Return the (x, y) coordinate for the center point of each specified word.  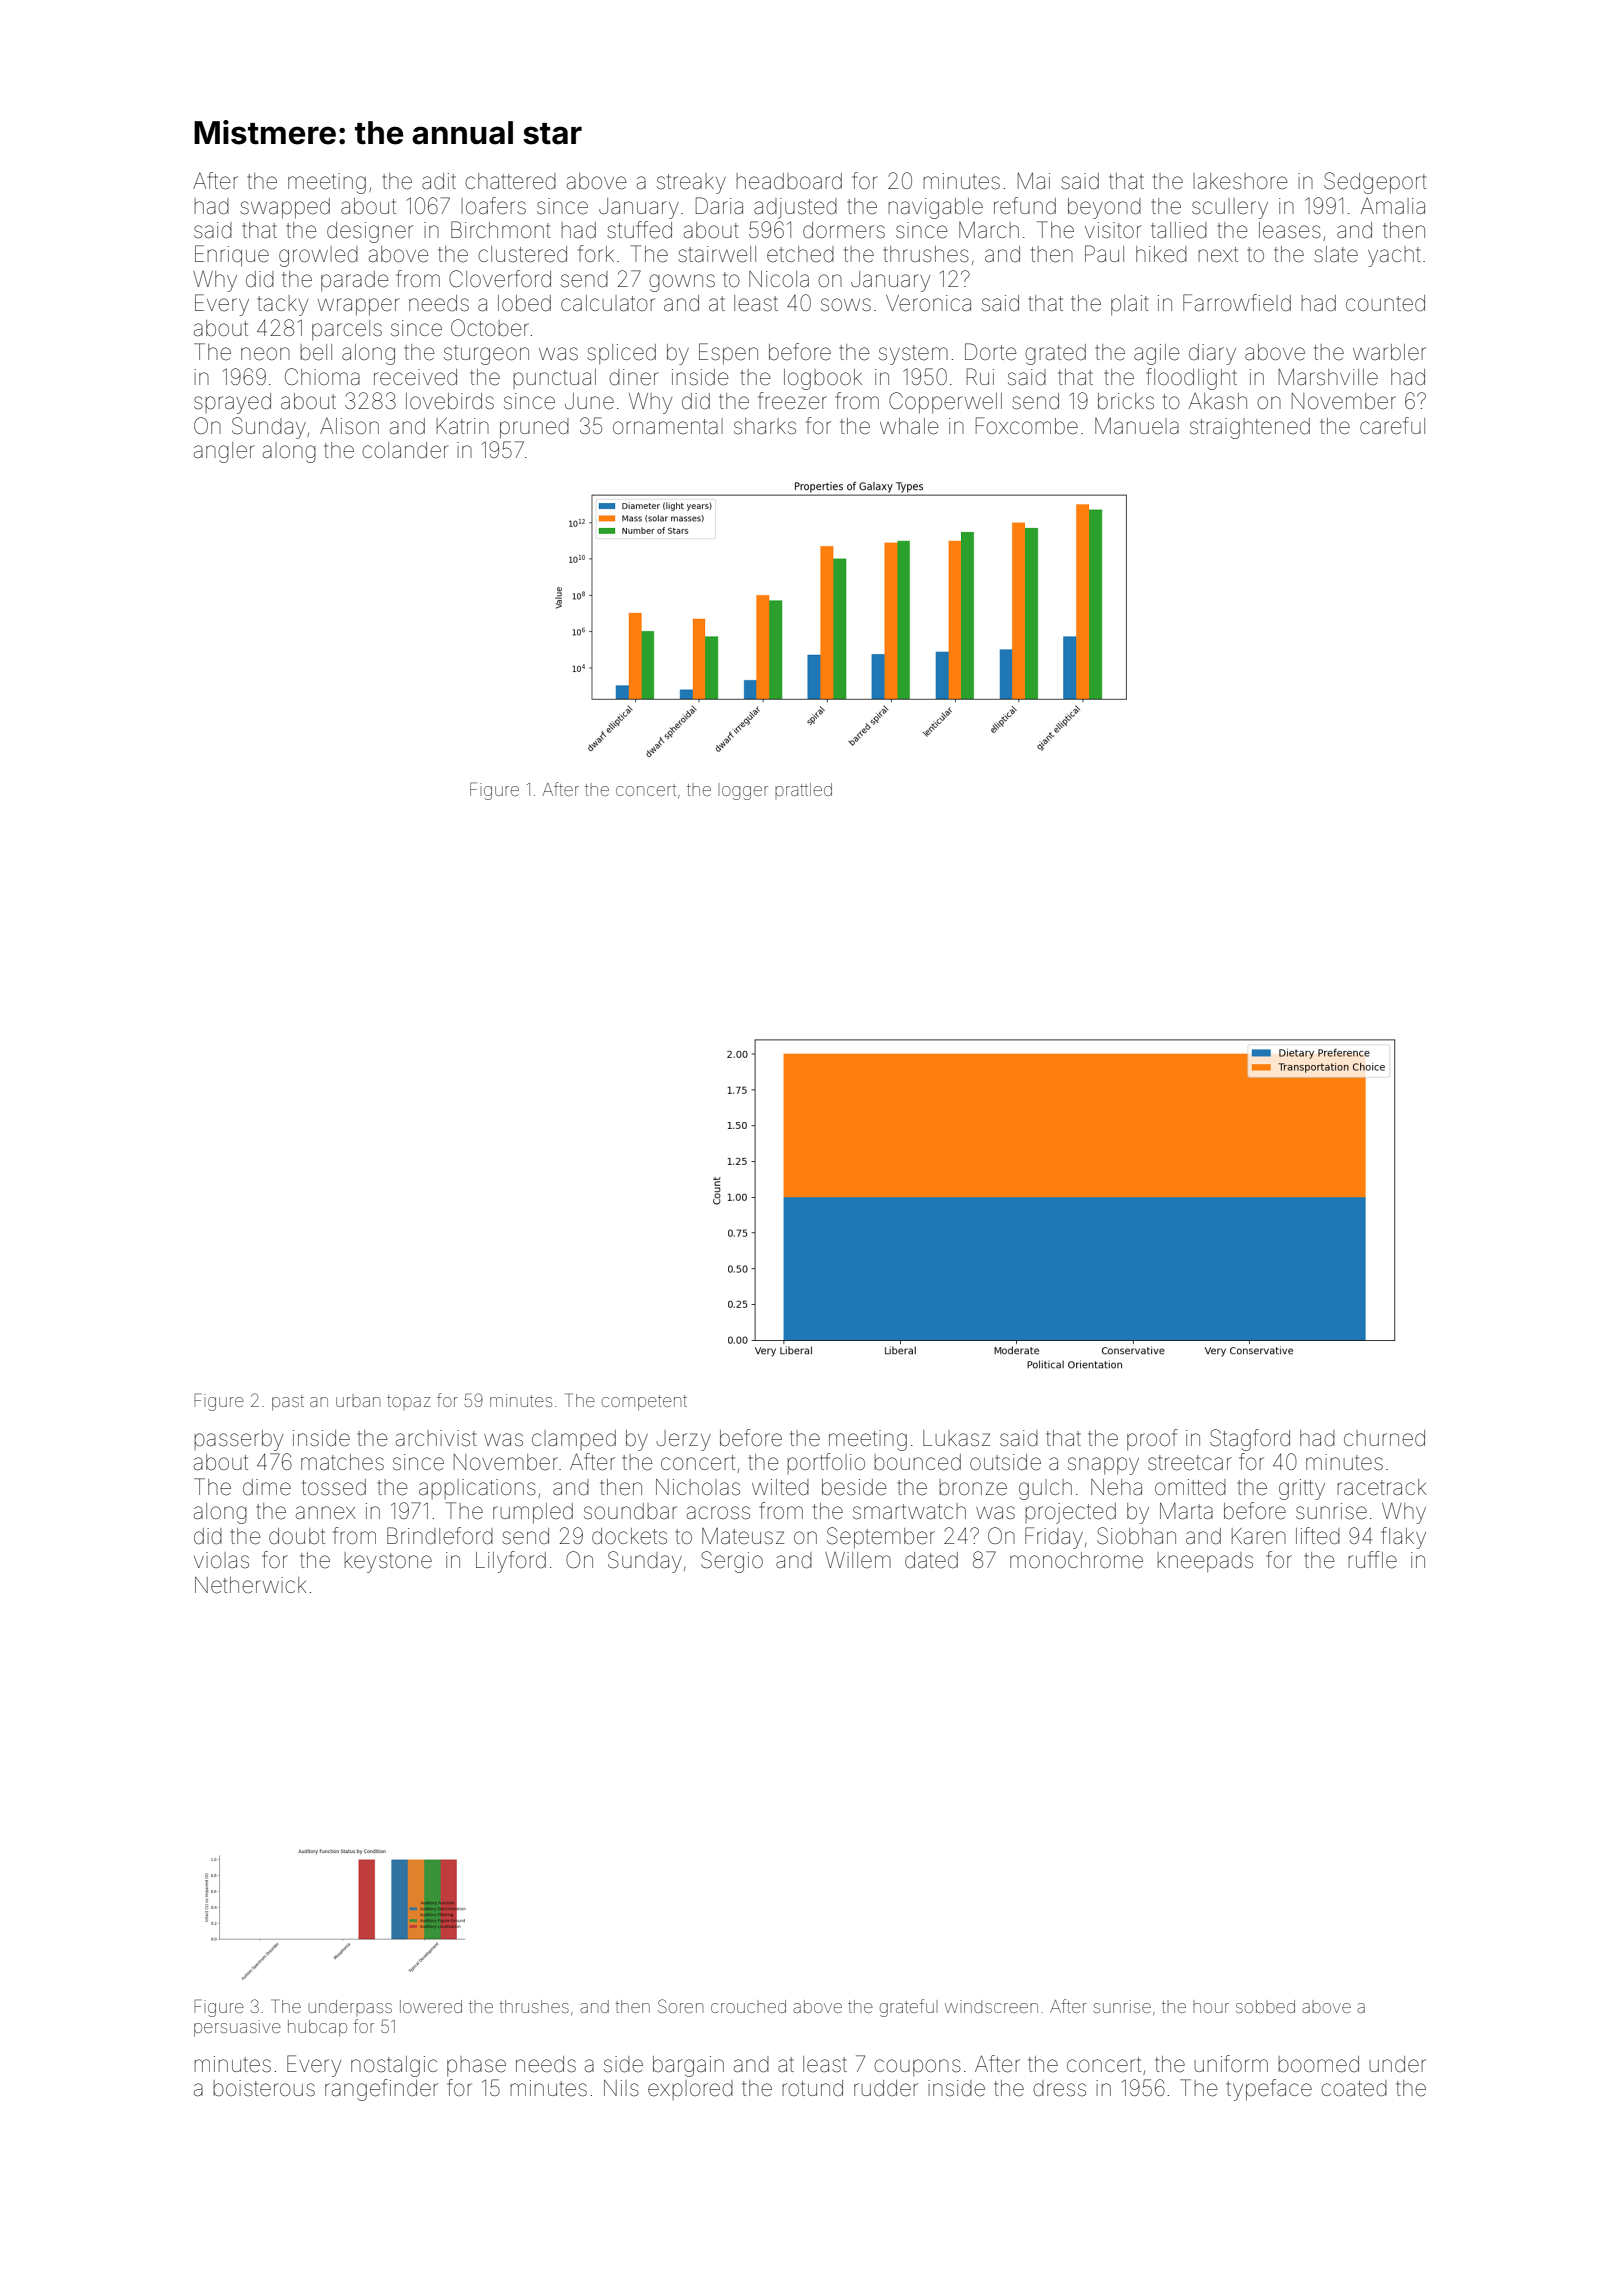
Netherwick (250, 1585)
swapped (285, 208)
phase (476, 2066)
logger (743, 791)
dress (1059, 2088)
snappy (1103, 1466)
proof (1152, 1439)
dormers (844, 230)
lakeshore (1240, 181)
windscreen (991, 2006)
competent (644, 1403)
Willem (858, 1560)
